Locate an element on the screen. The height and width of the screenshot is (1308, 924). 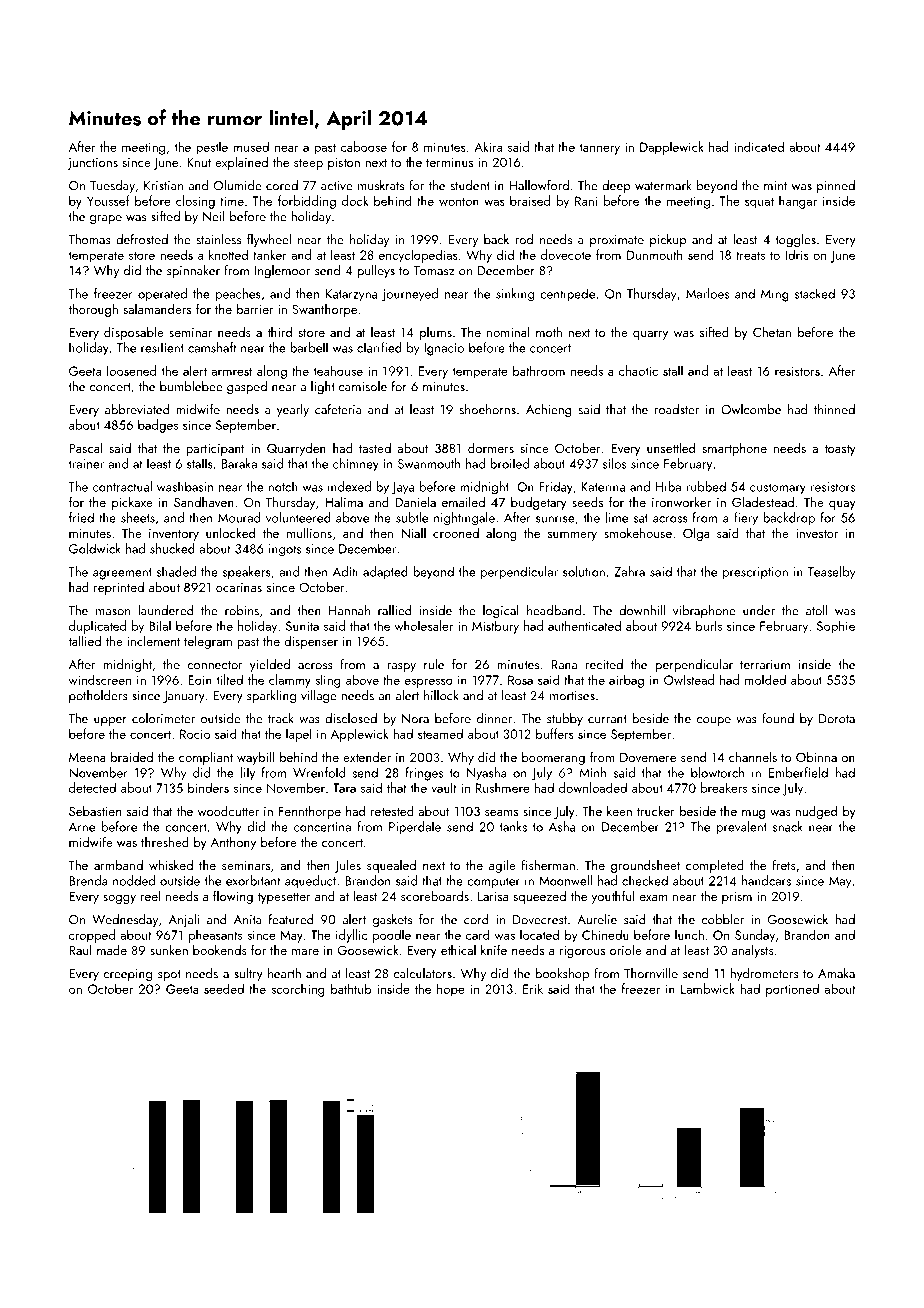
portioned is located at coordinates (792, 990).
